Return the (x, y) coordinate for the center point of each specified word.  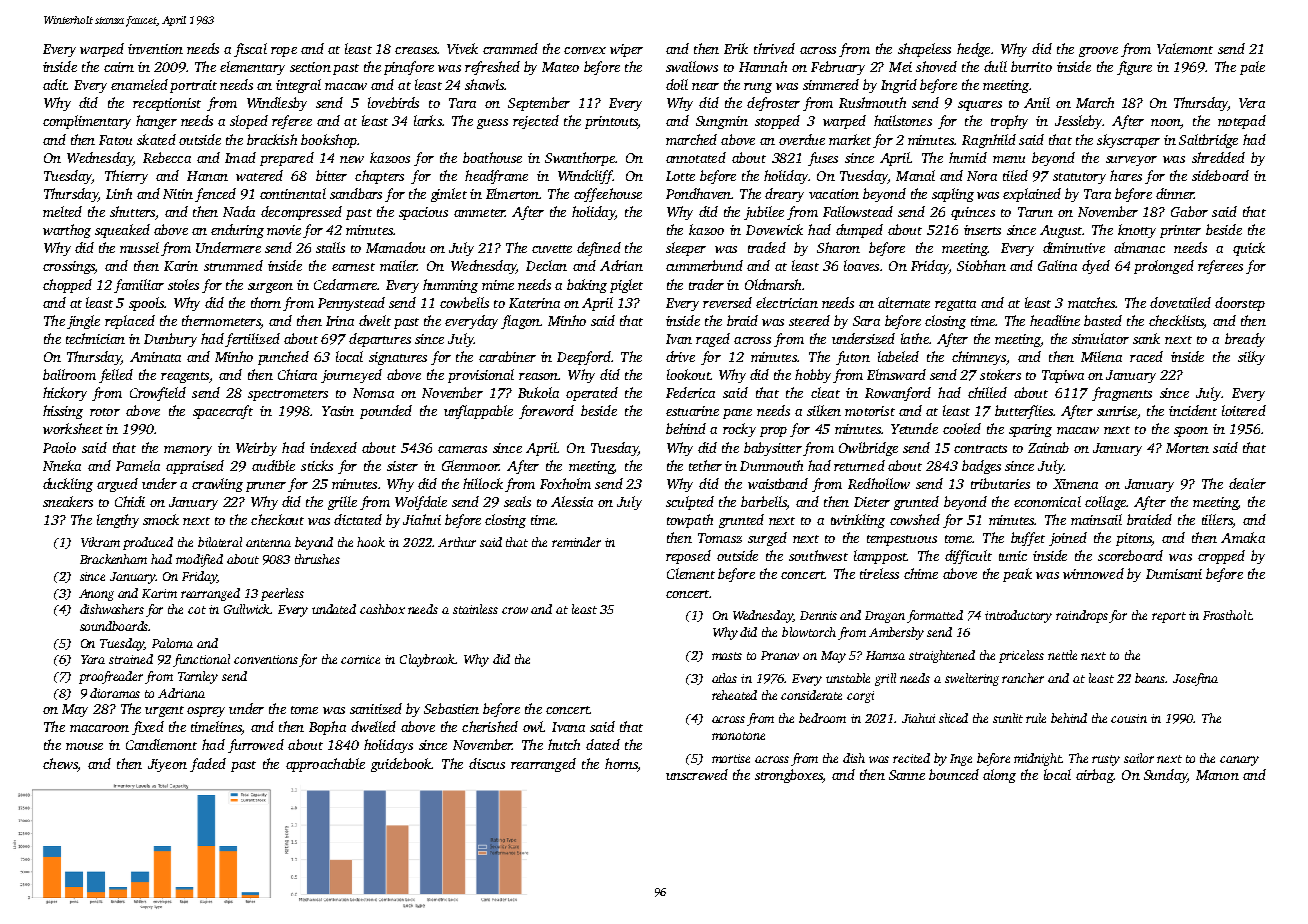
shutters (132, 211)
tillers (1217, 521)
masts (727, 656)
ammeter (479, 213)
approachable (325, 765)
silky (1251, 358)
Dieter (872, 502)
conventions (266, 659)
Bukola (538, 392)
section (310, 67)
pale (1252, 68)
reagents (185, 377)
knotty (1137, 231)
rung (758, 88)
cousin (1129, 718)
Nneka (62, 465)
